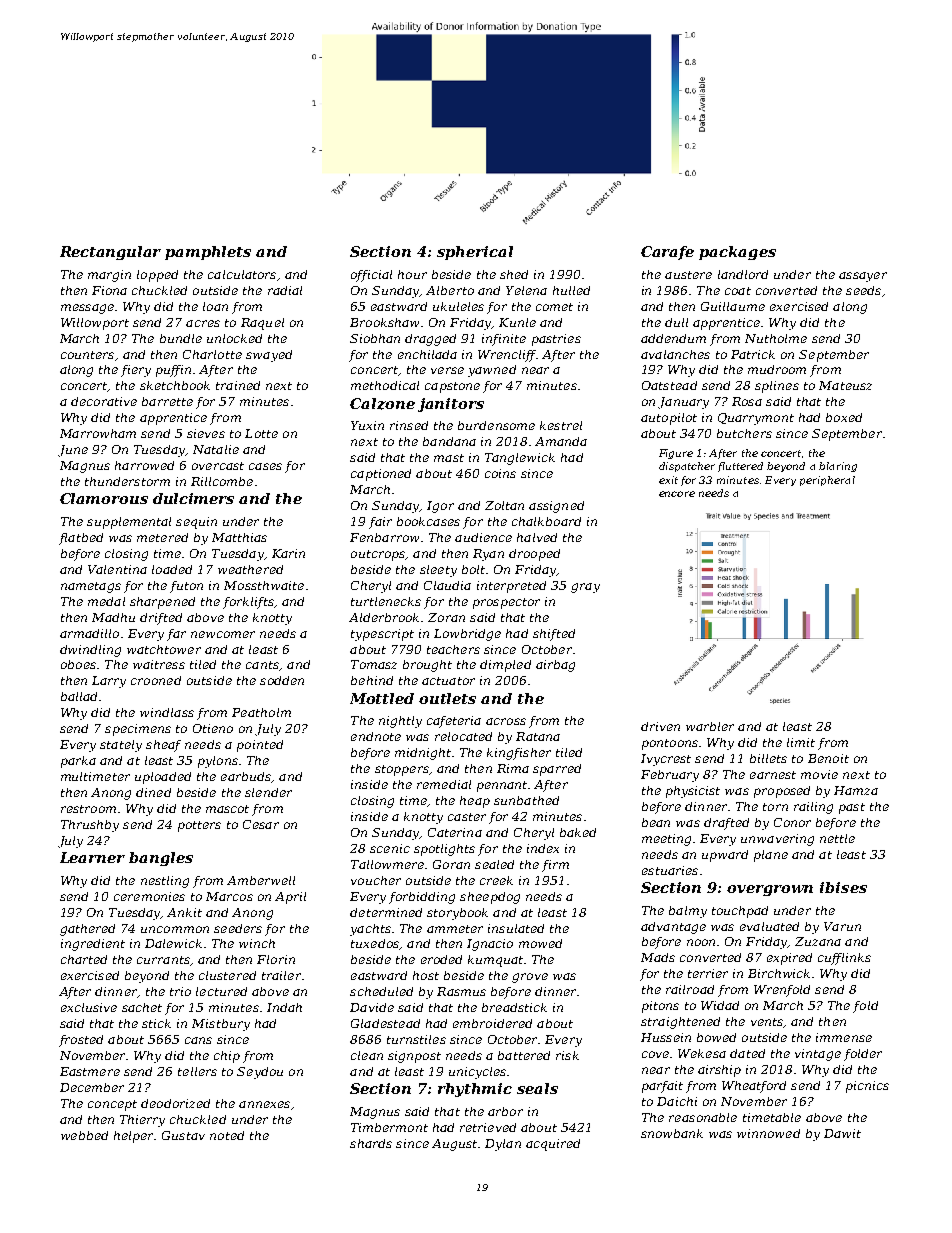  What do you see at coordinates (461, 991) in the document?
I see `Rasmus` at bounding box center [461, 991].
